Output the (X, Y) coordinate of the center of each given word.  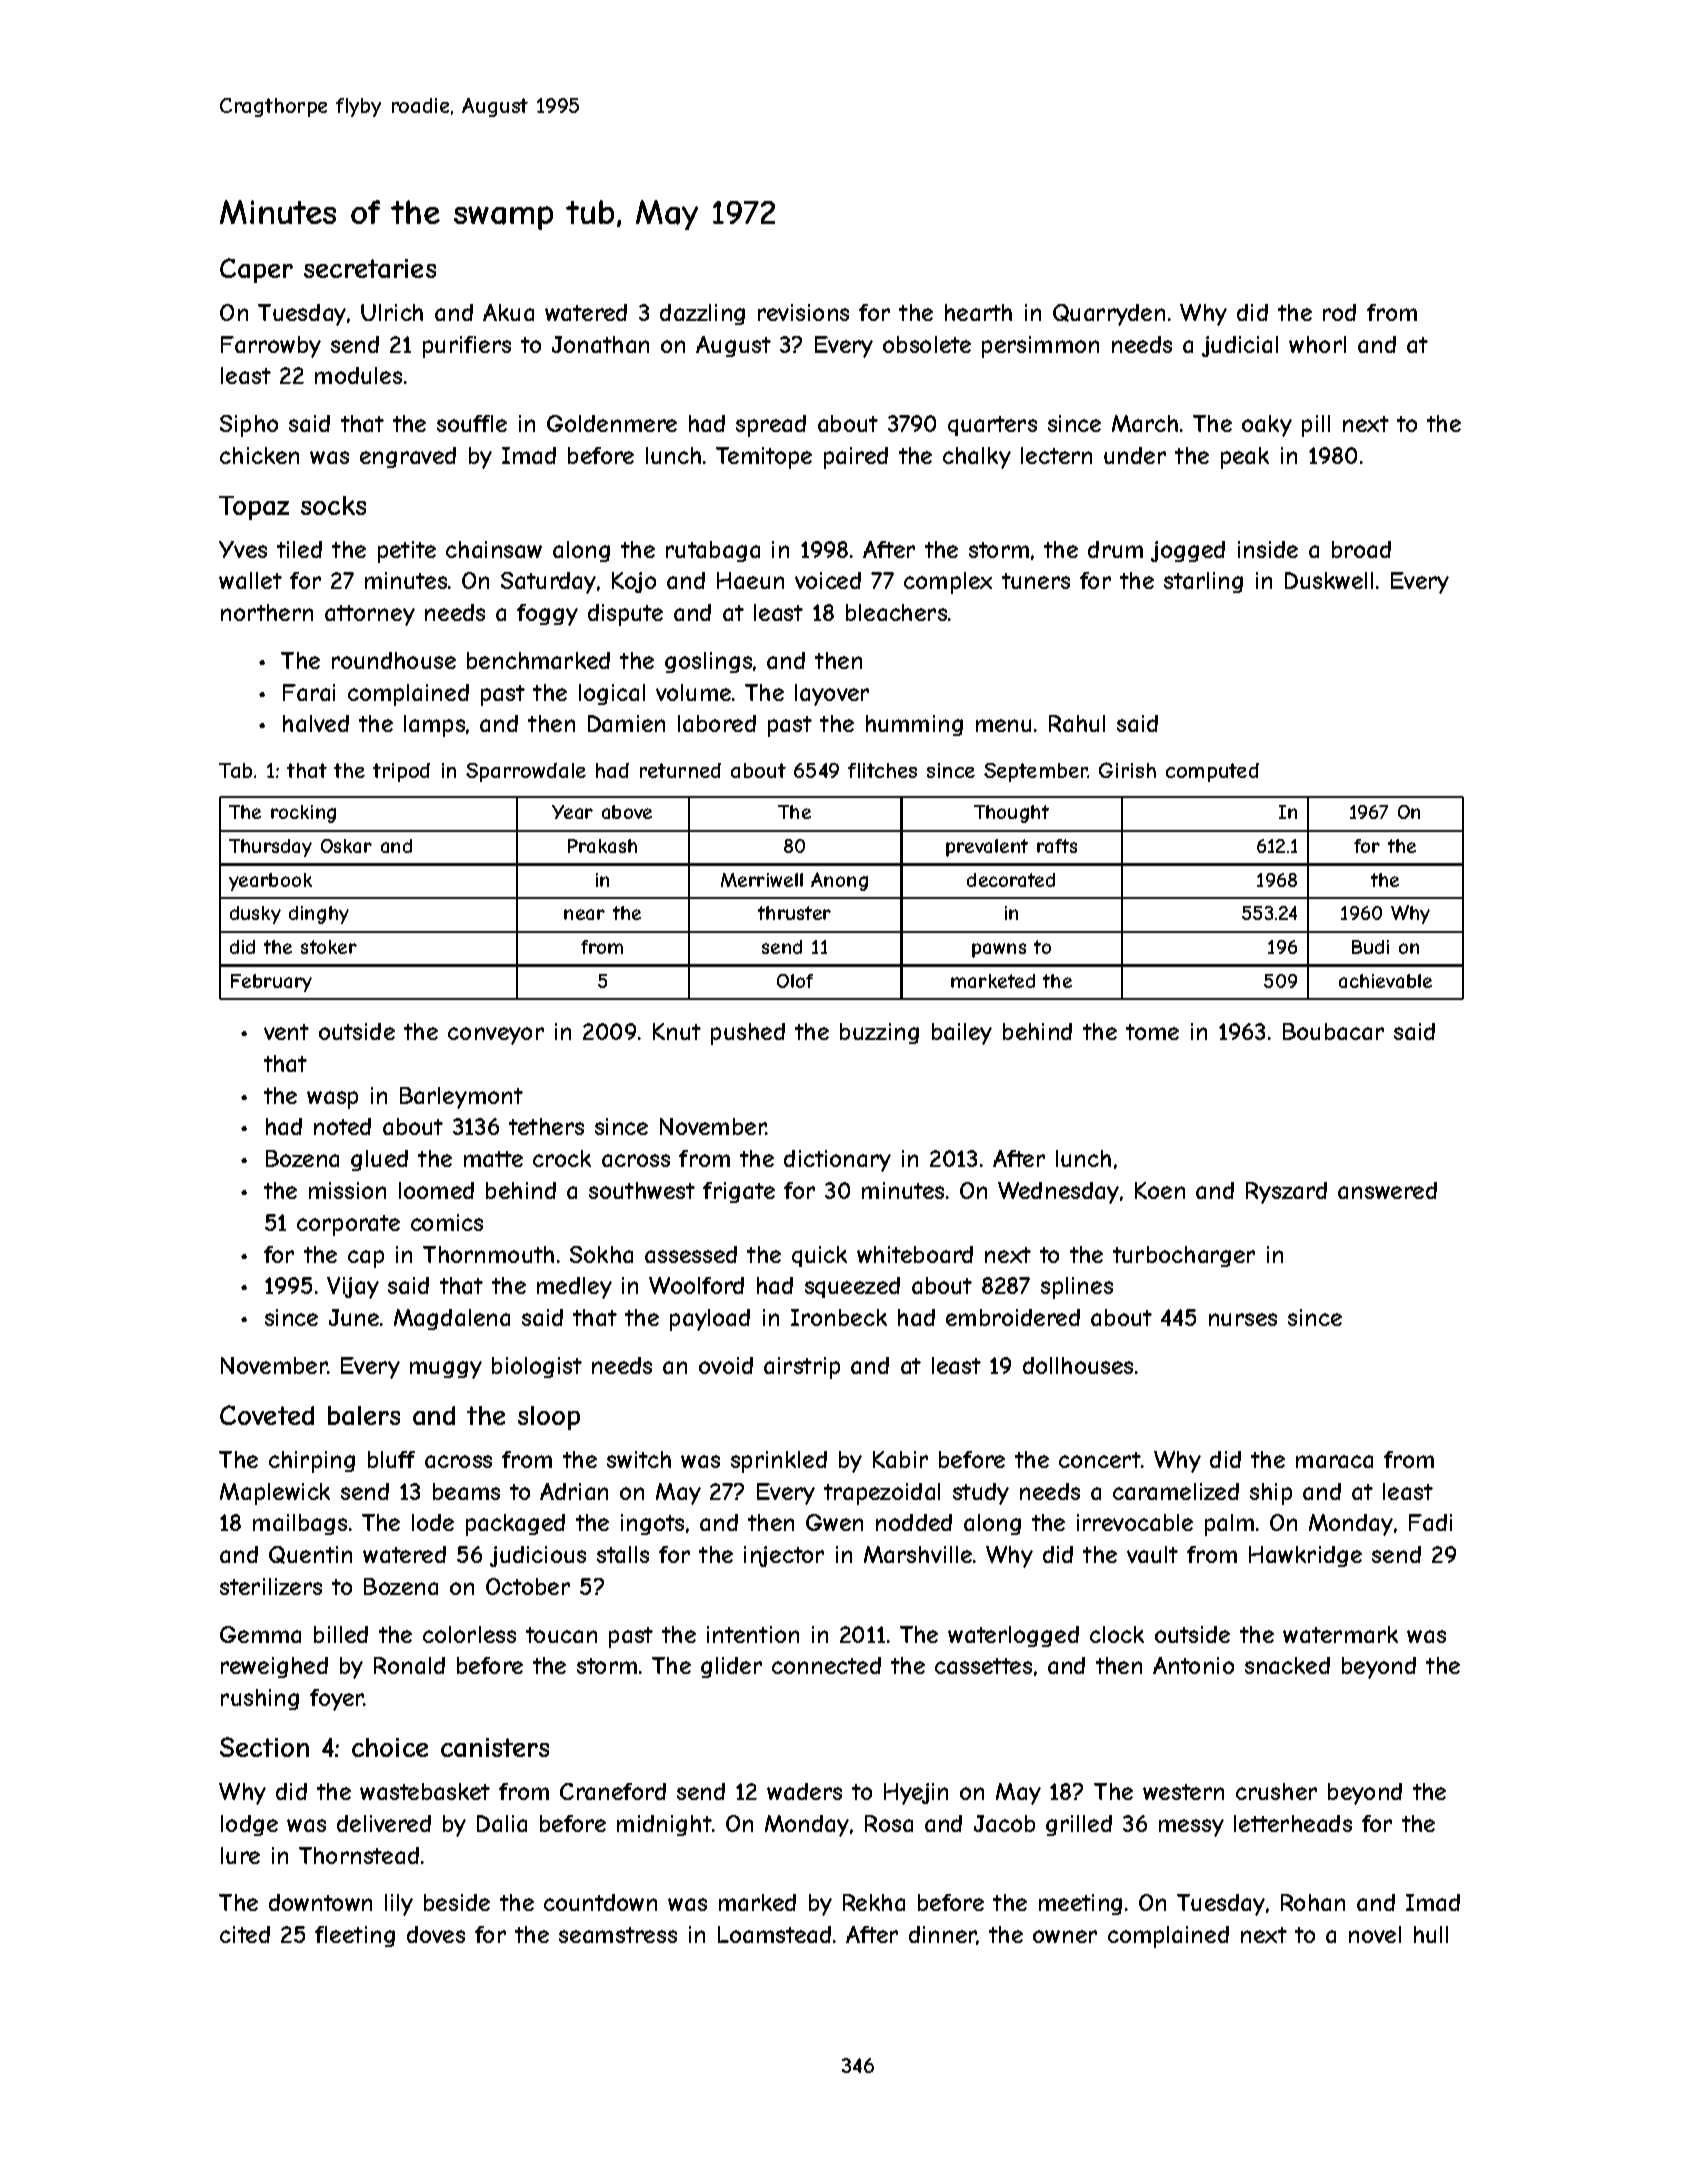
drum (1115, 549)
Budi (1370, 947)
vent (286, 1032)
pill (1316, 426)
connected (826, 1665)
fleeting (355, 1936)
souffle (472, 423)
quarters (992, 426)
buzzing (879, 1033)
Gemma (260, 1634)
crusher (1276, 1791)
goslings (708, 662)
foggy (547, 615)
